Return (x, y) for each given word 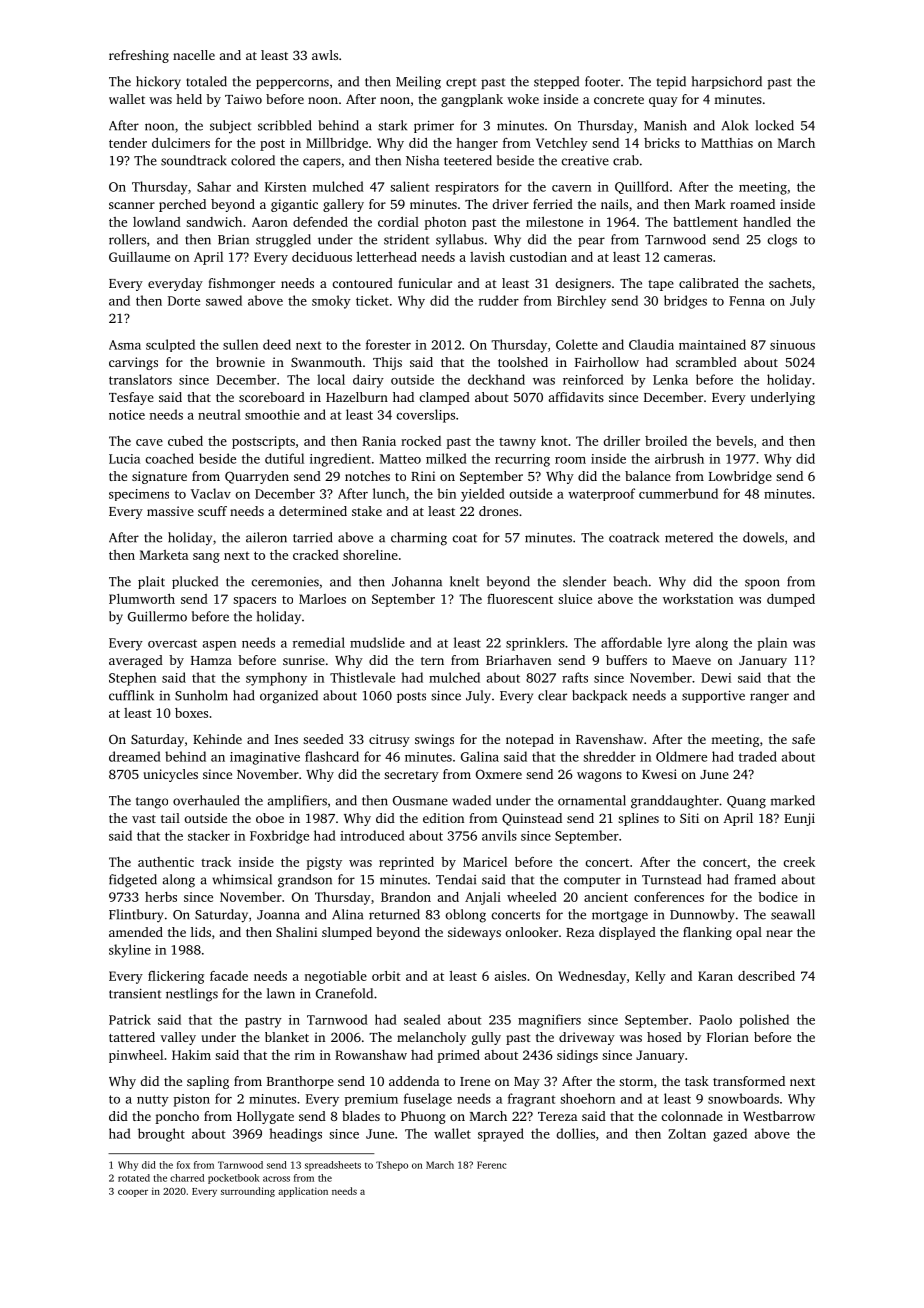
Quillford (642, 187)
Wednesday (592, 977)
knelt (464, 581)
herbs (161, 897)
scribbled (285, 125)
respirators (467, 188)
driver (511, 204)
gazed (730, 1135)
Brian (233, 240)
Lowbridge (740, 477)
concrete (619, 100)
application (303, 1192)
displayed (627, 933)
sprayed (501, 1135)
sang (206, 558)
